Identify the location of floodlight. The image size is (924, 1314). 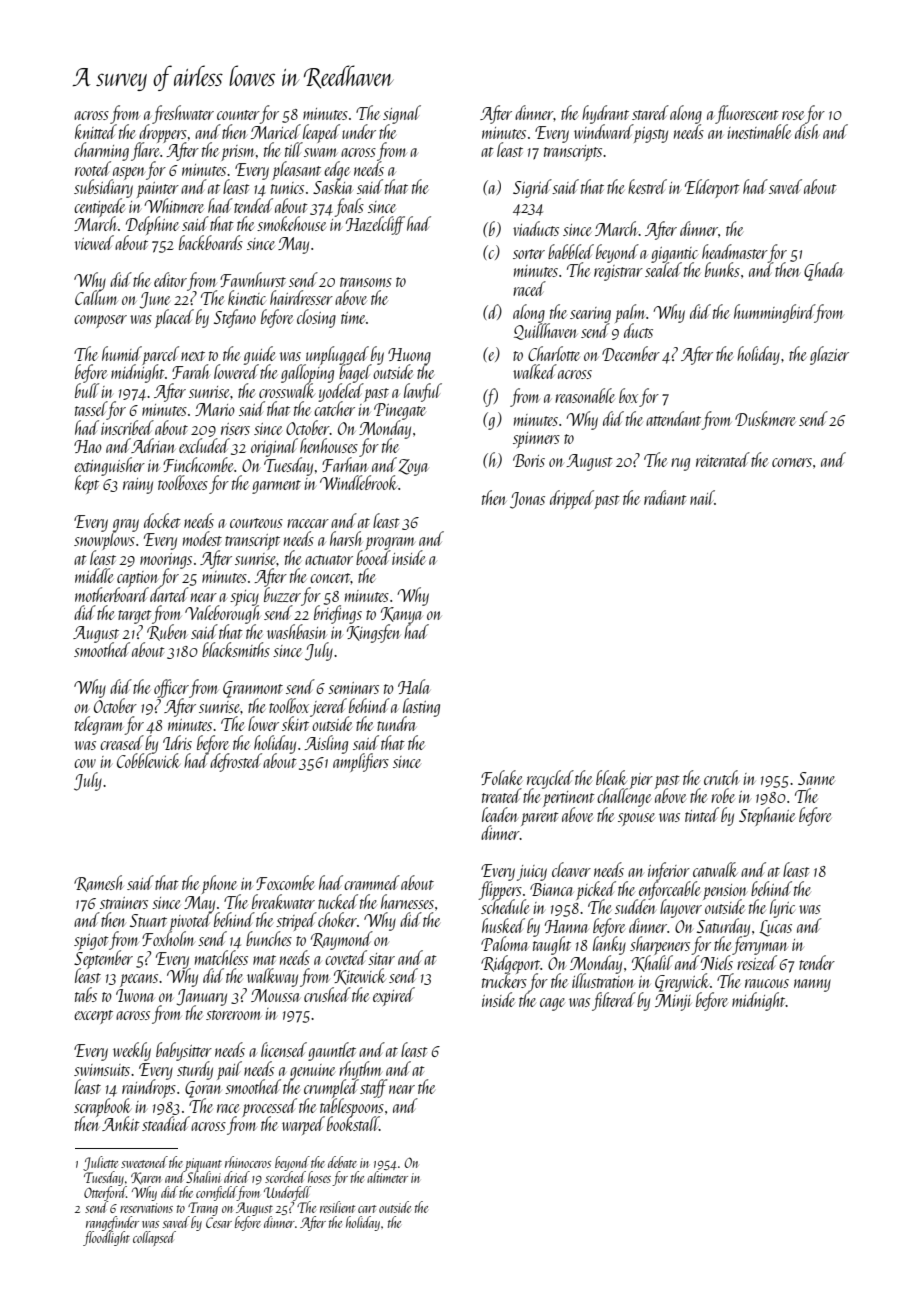
(106, 1238).
